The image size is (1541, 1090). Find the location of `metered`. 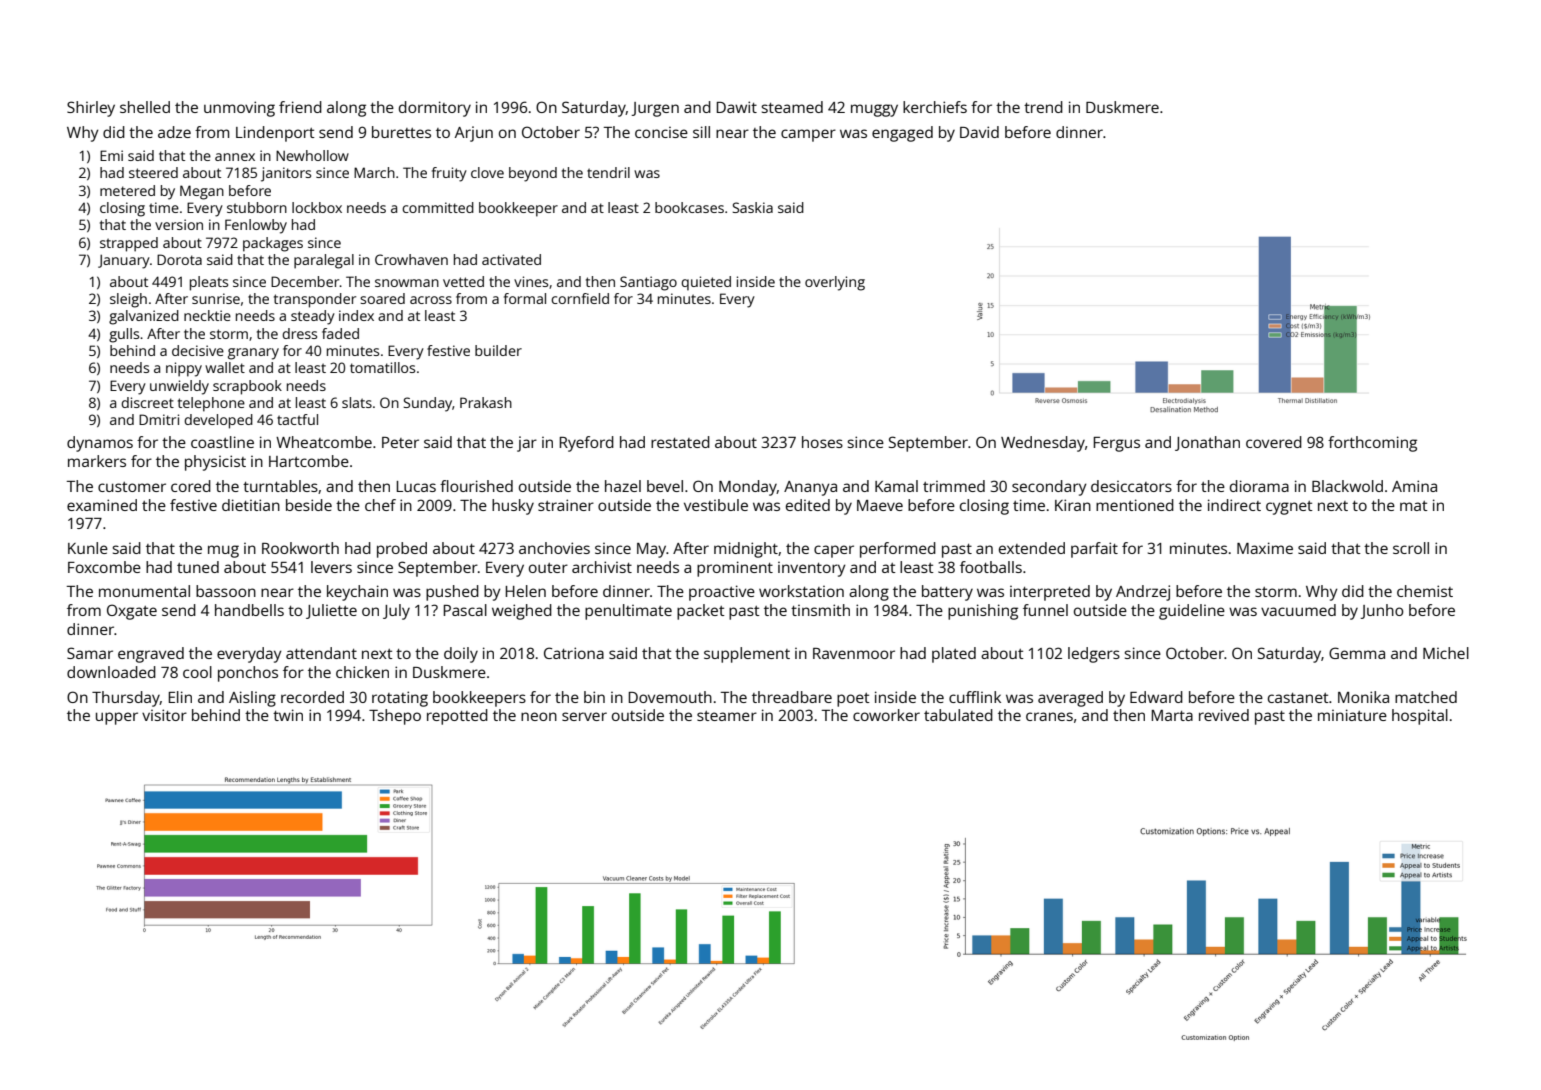

metered is located at coordinates (127, 190).
